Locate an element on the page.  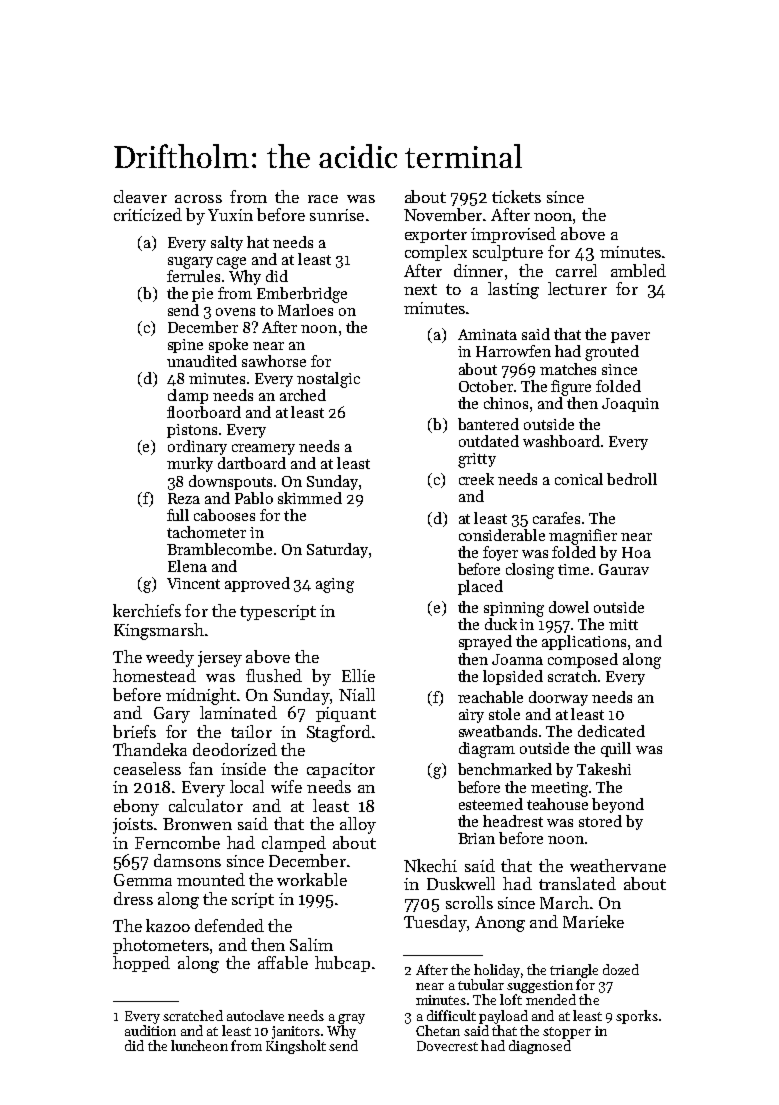
tubular is located at coordinates (481, 984).
